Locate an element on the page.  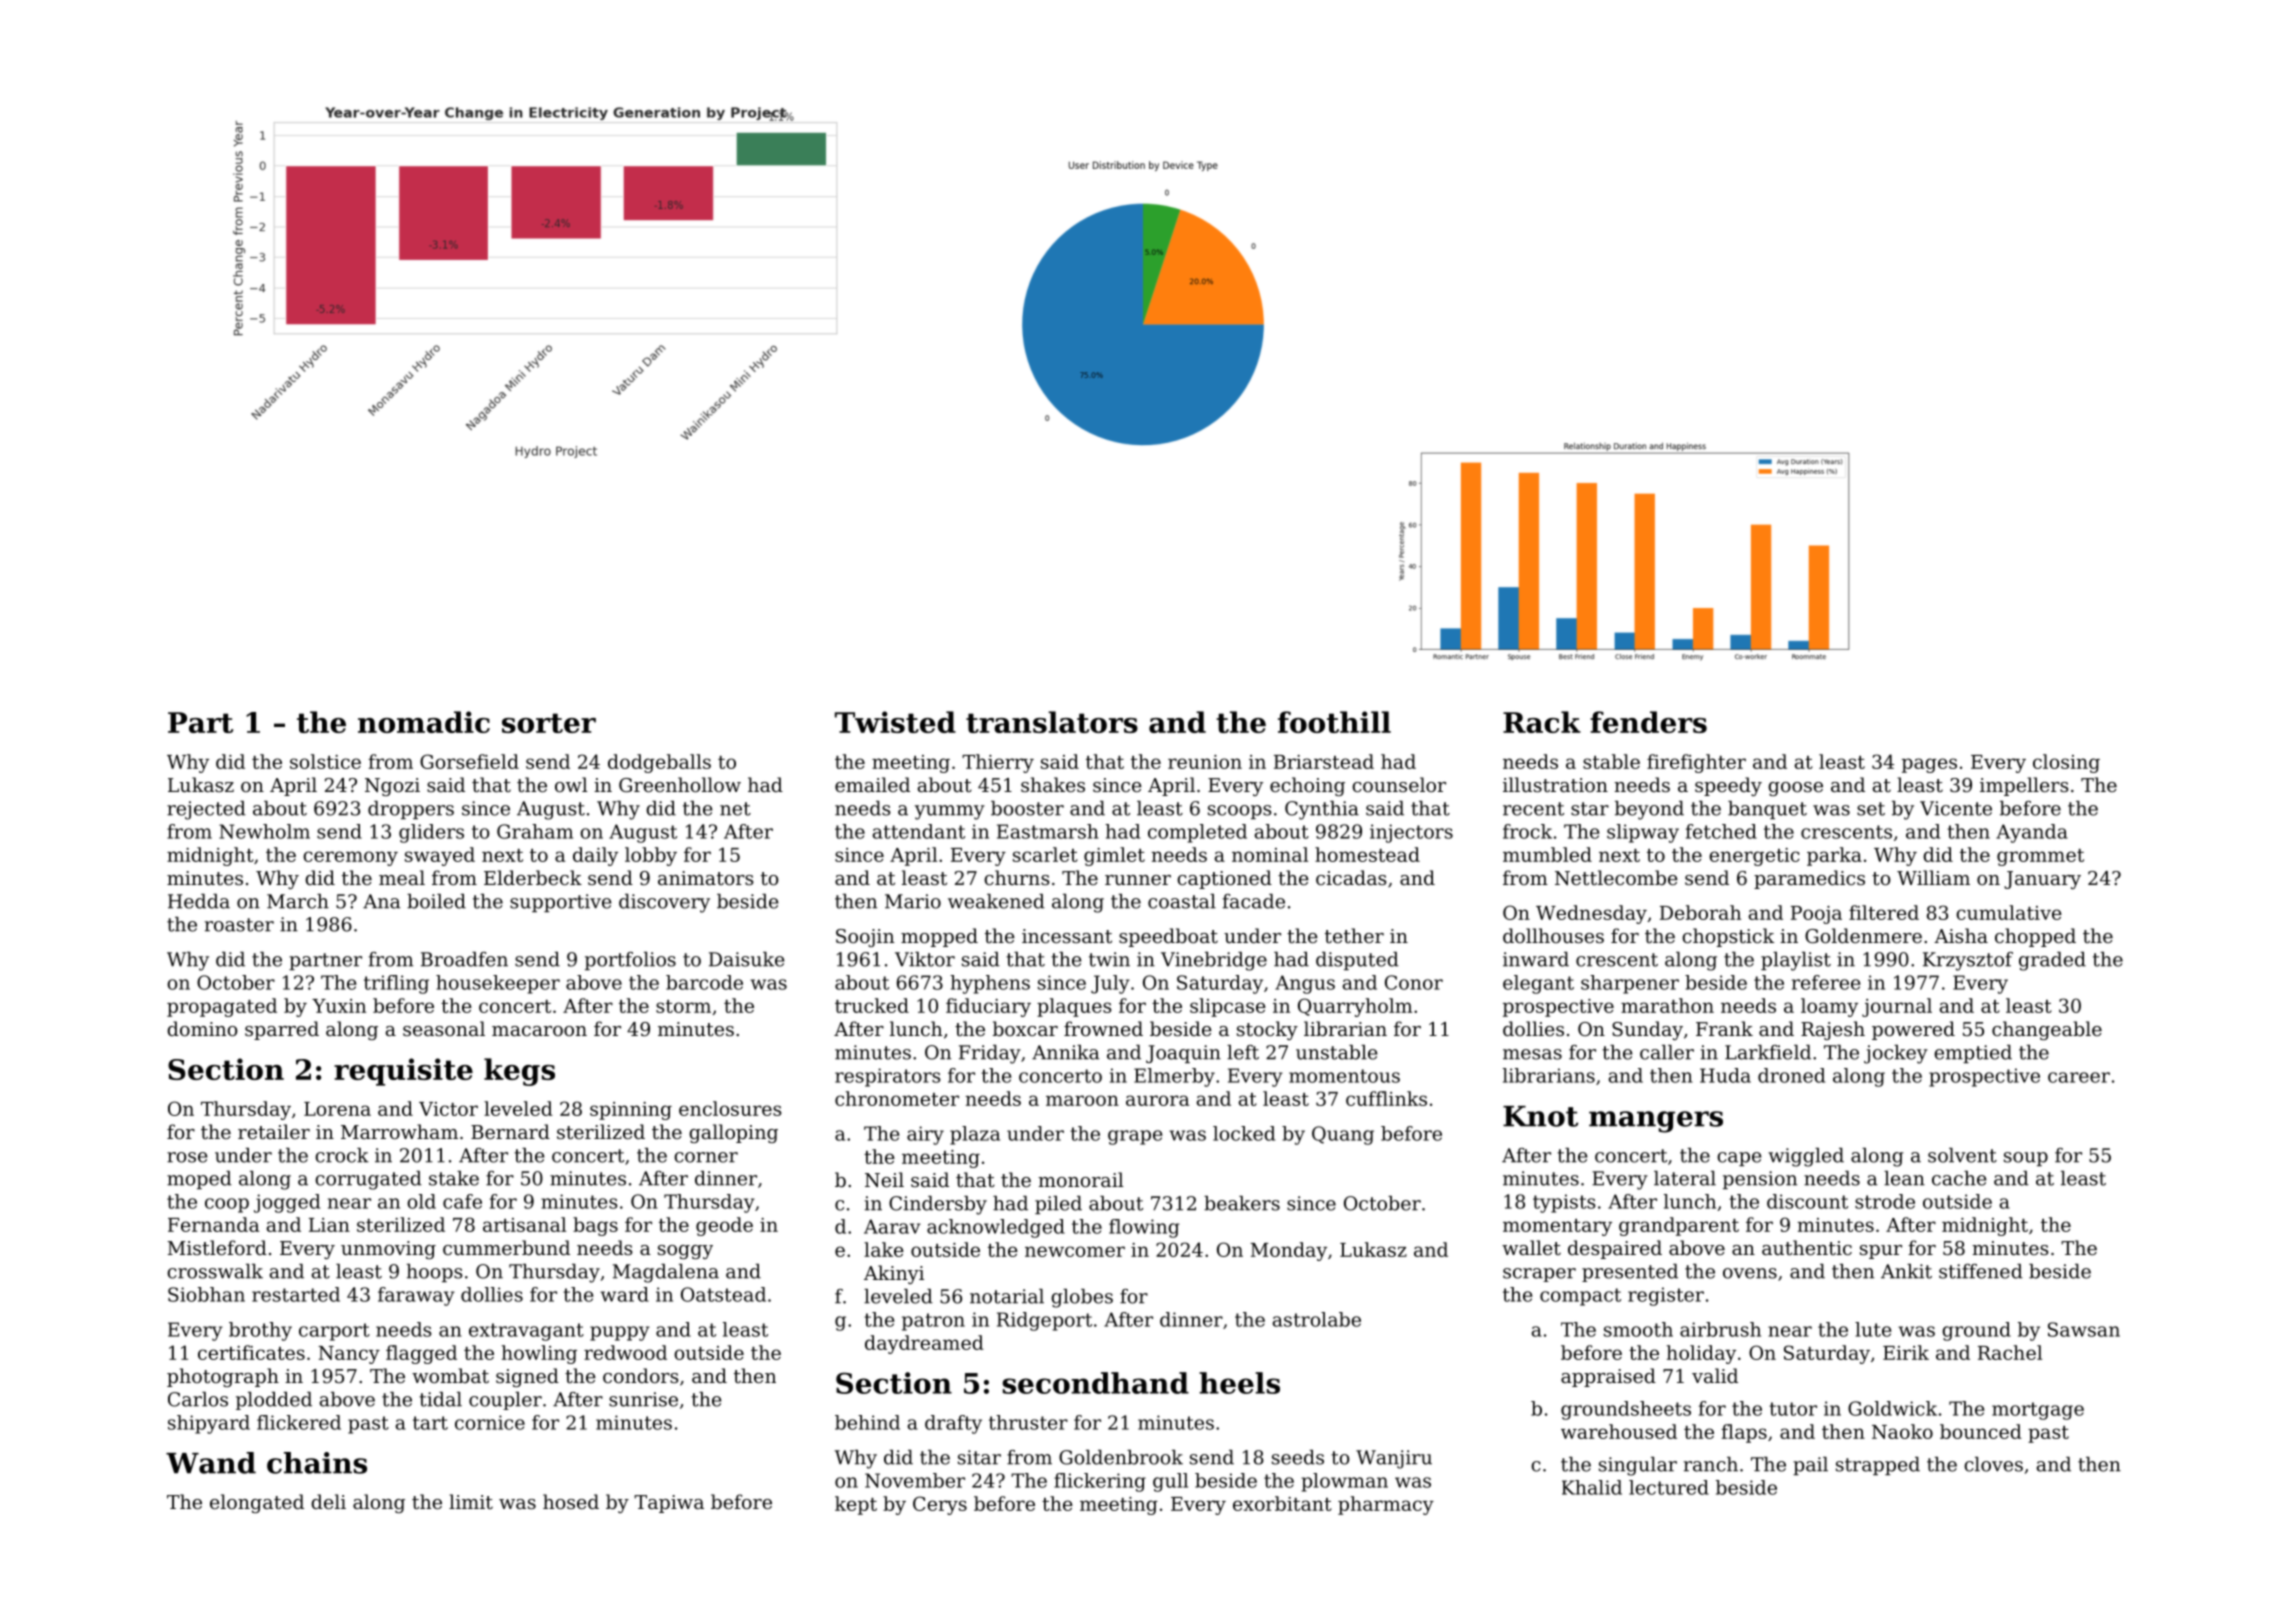
supportive is located at coordinates (560, 903).
